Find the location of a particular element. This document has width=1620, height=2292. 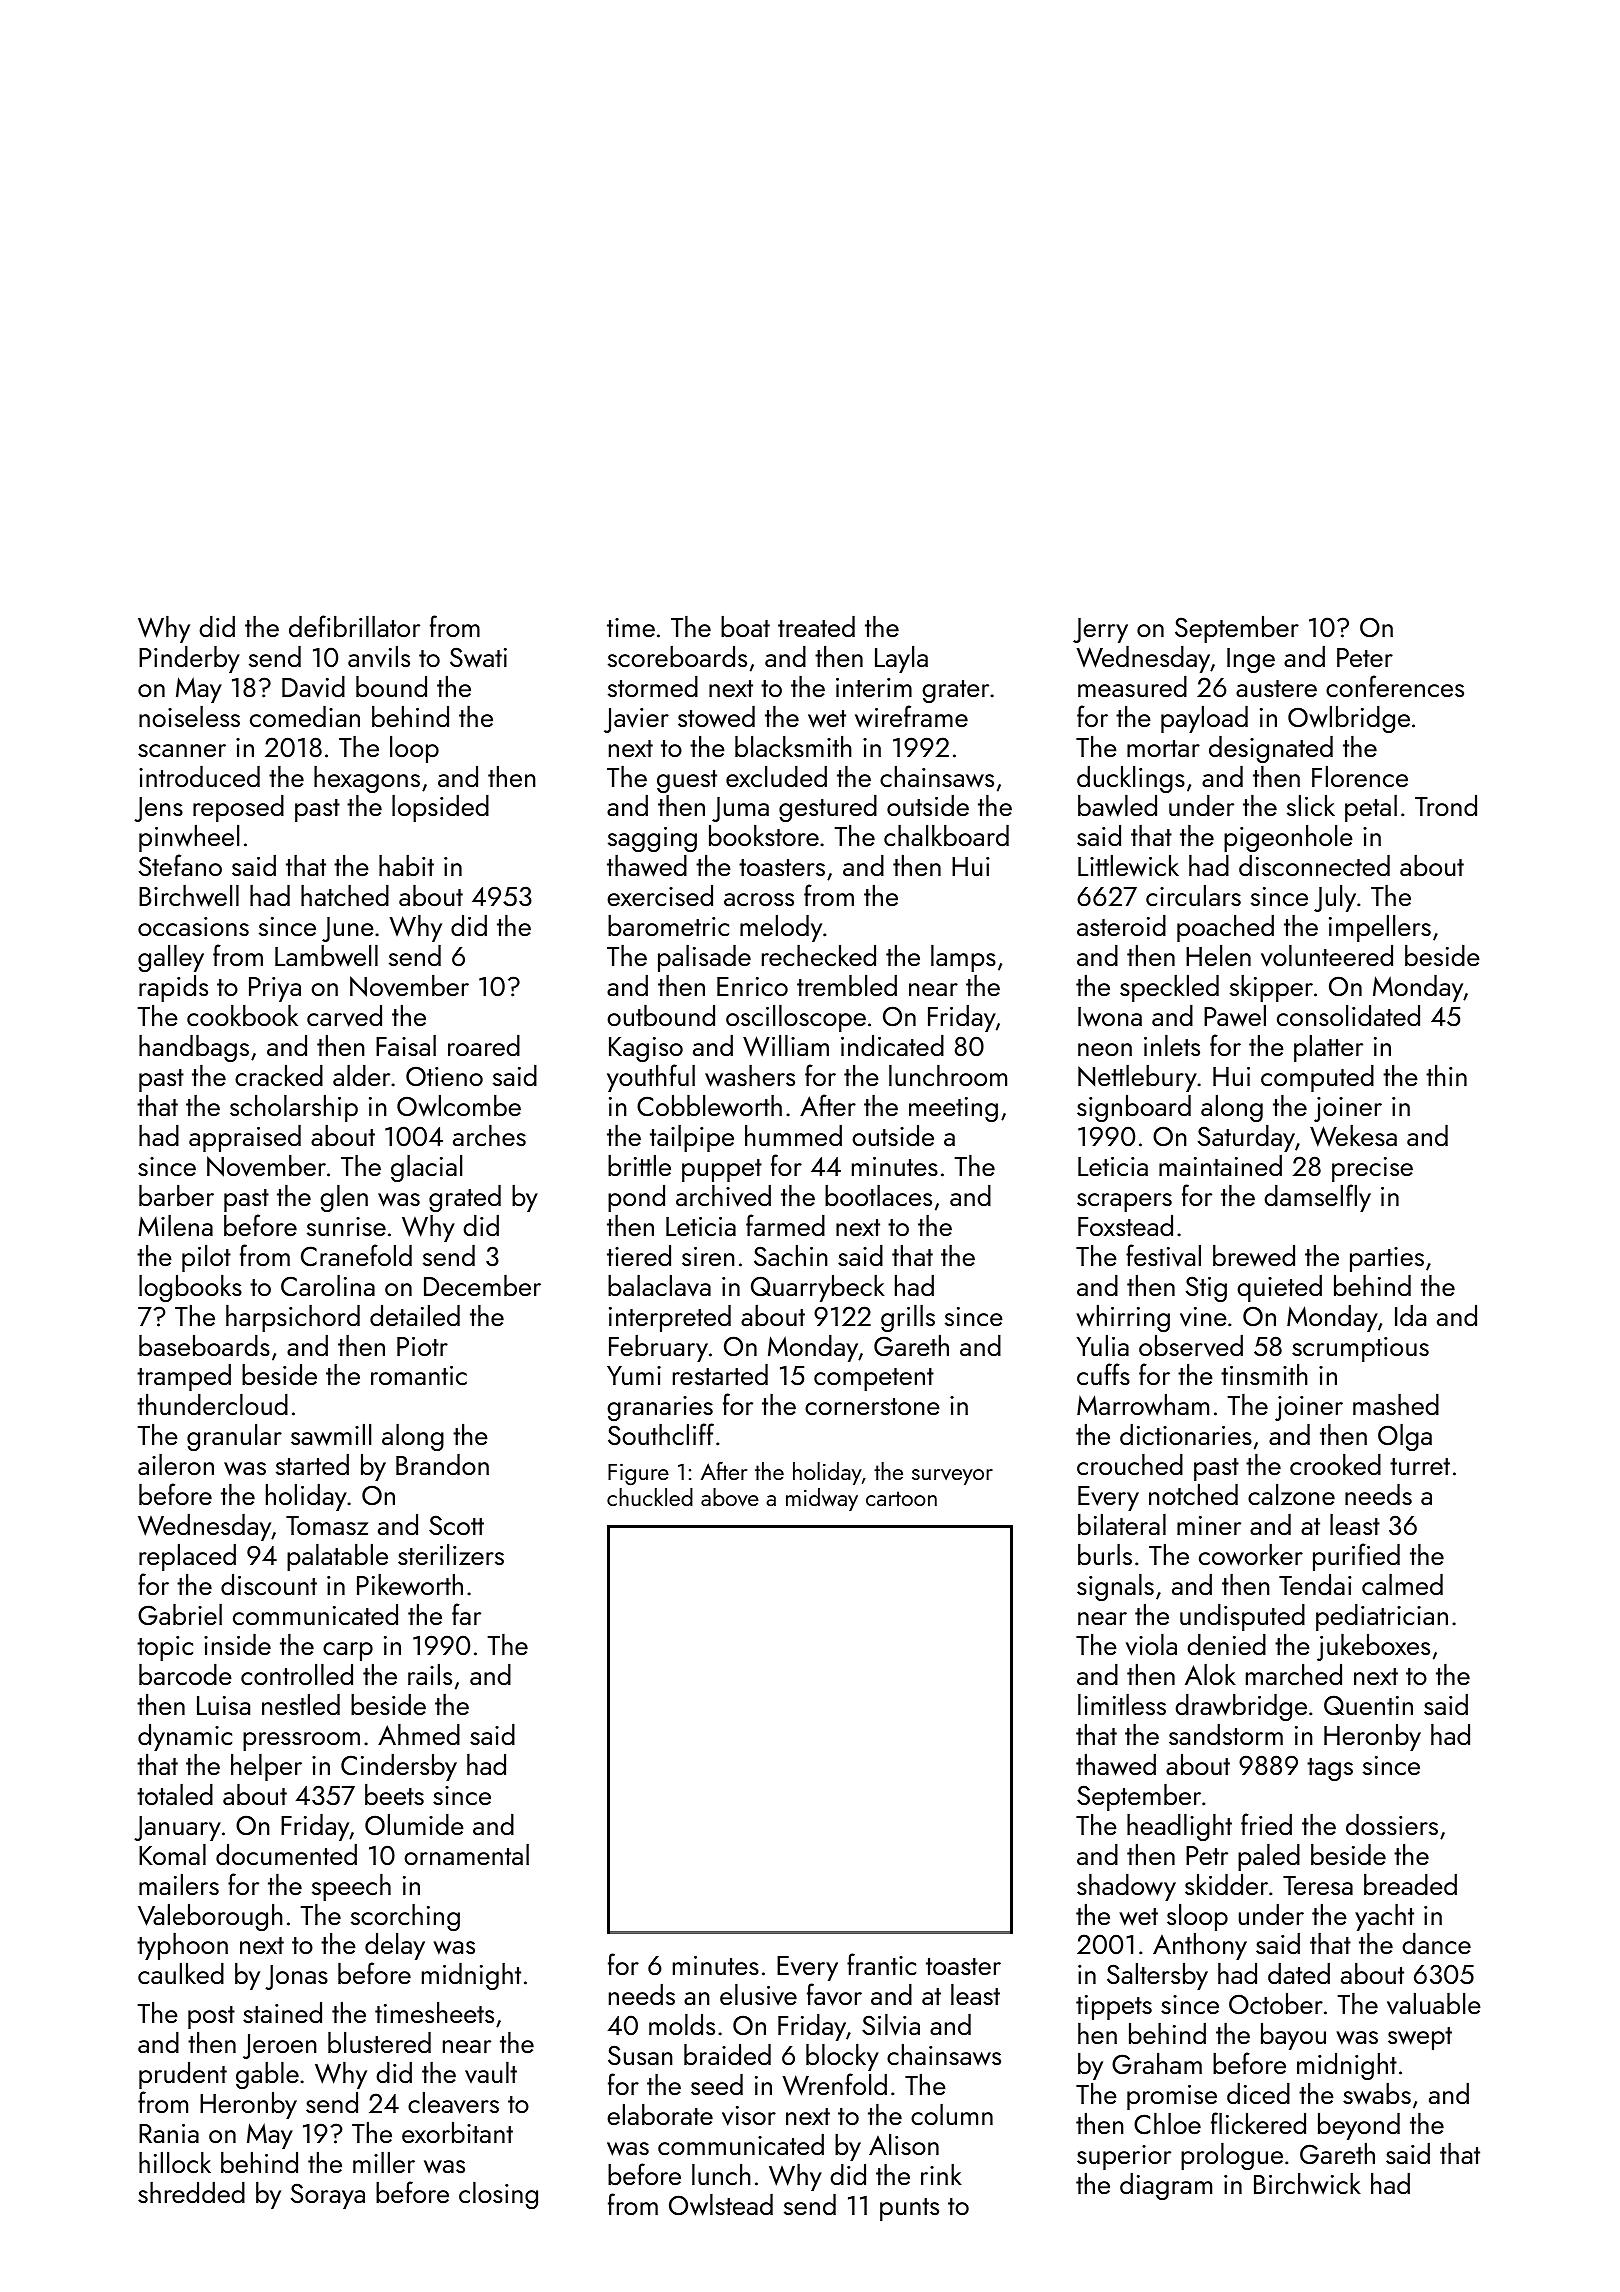

Kagiso is located at coordinates (646, 1049).
